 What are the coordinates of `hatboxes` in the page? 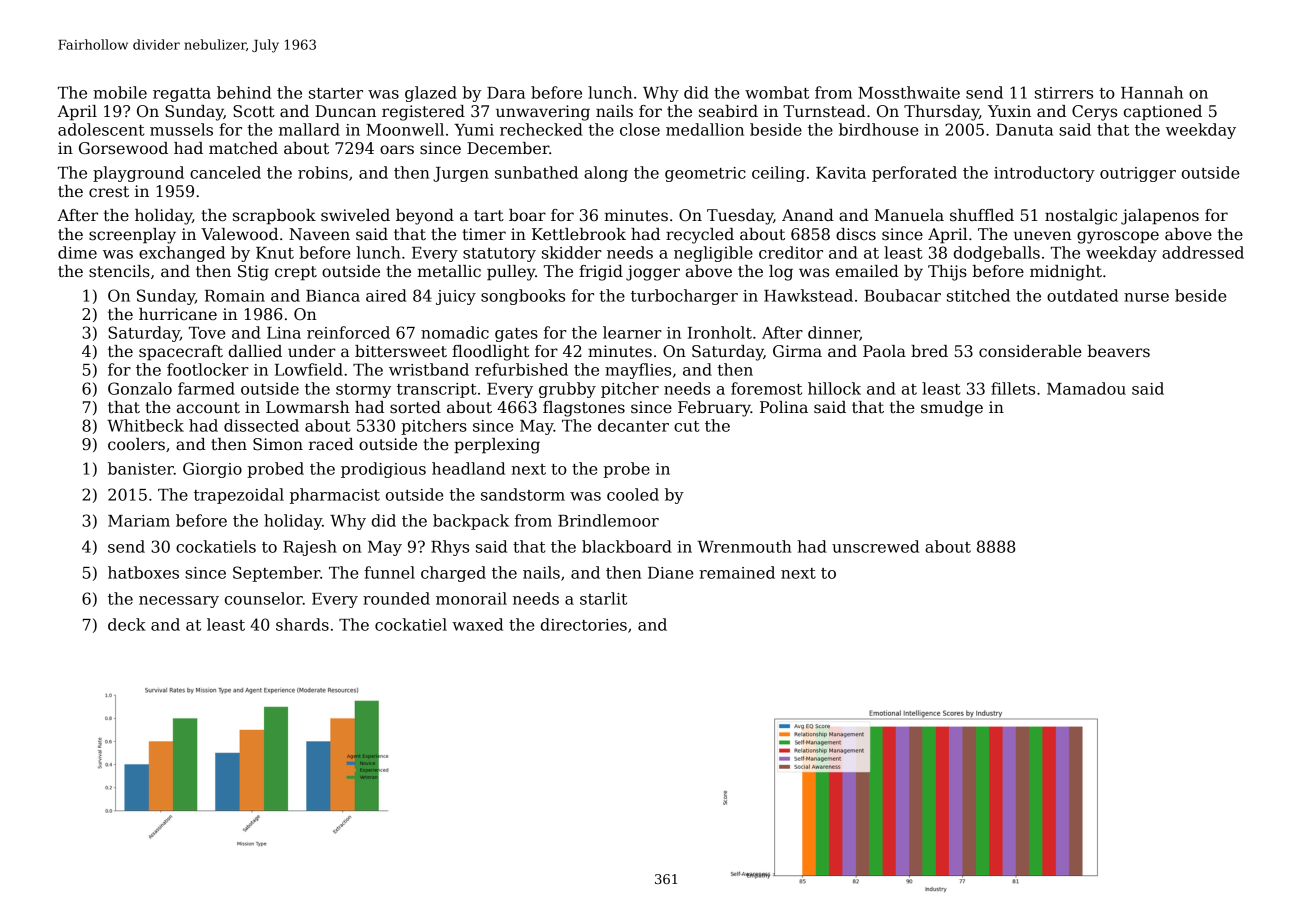 It's located at (143, 572).
